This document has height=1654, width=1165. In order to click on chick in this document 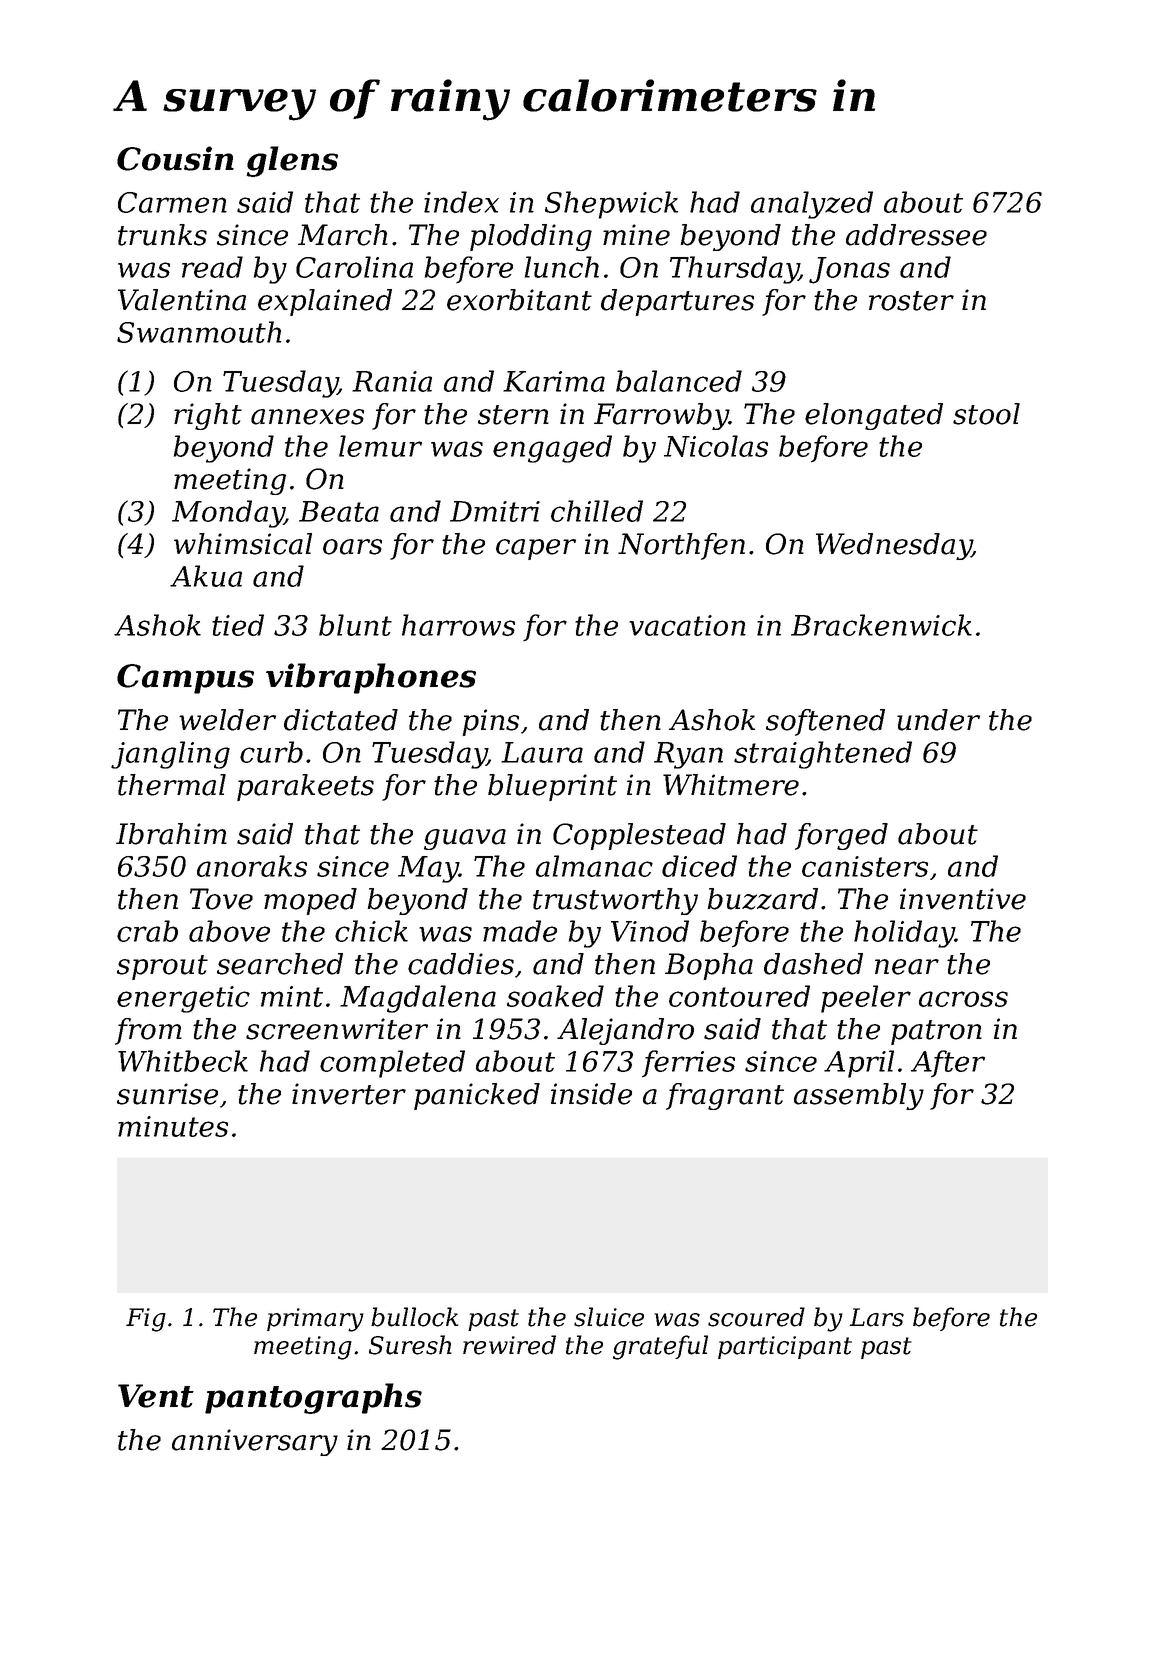, I will do `click(371, 931)`.
